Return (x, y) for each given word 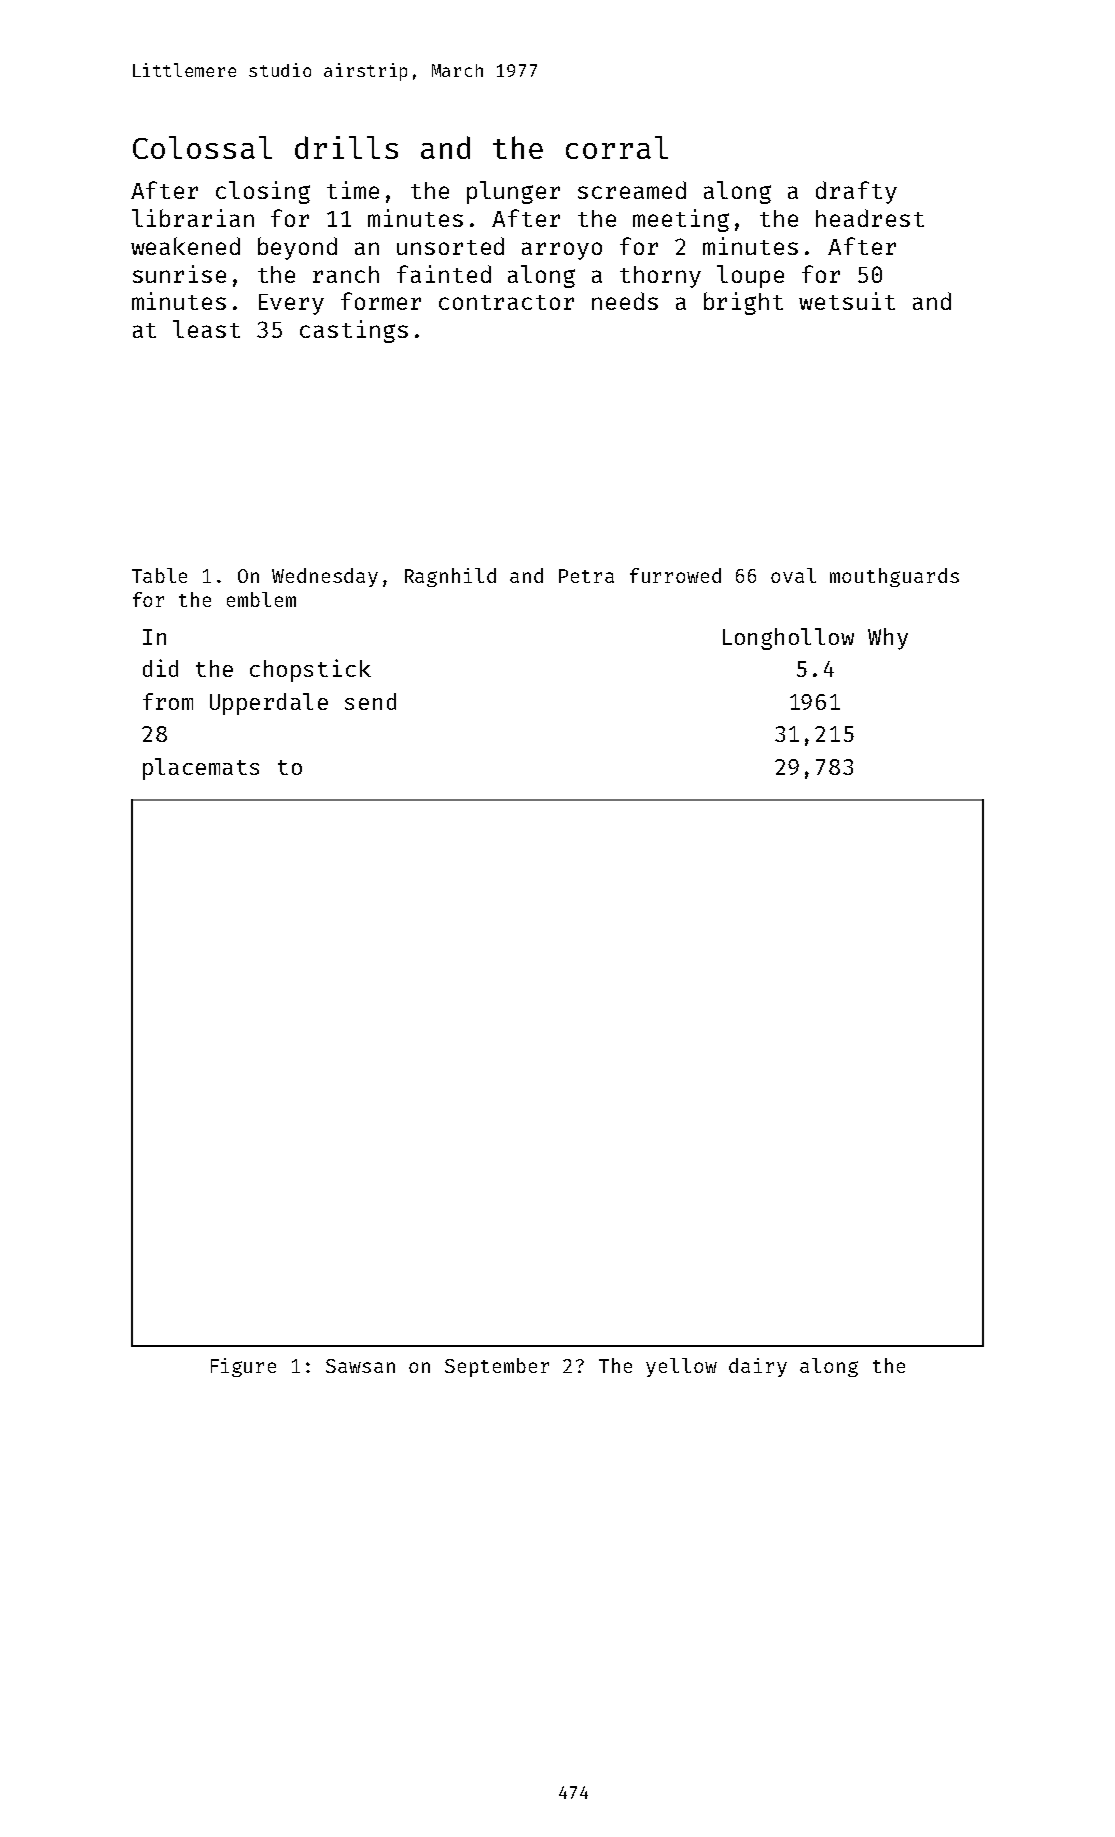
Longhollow (788, 639)
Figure (243, 1367)
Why (888, 639)
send (370, 701)
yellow (681, 1367)
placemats (201, 769)
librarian (193, 218)
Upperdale (269, 704)
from (168, 701)
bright (743, 303)
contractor (506, 302)
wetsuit (847, 301)
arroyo (562, 251)
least (206, 329)
